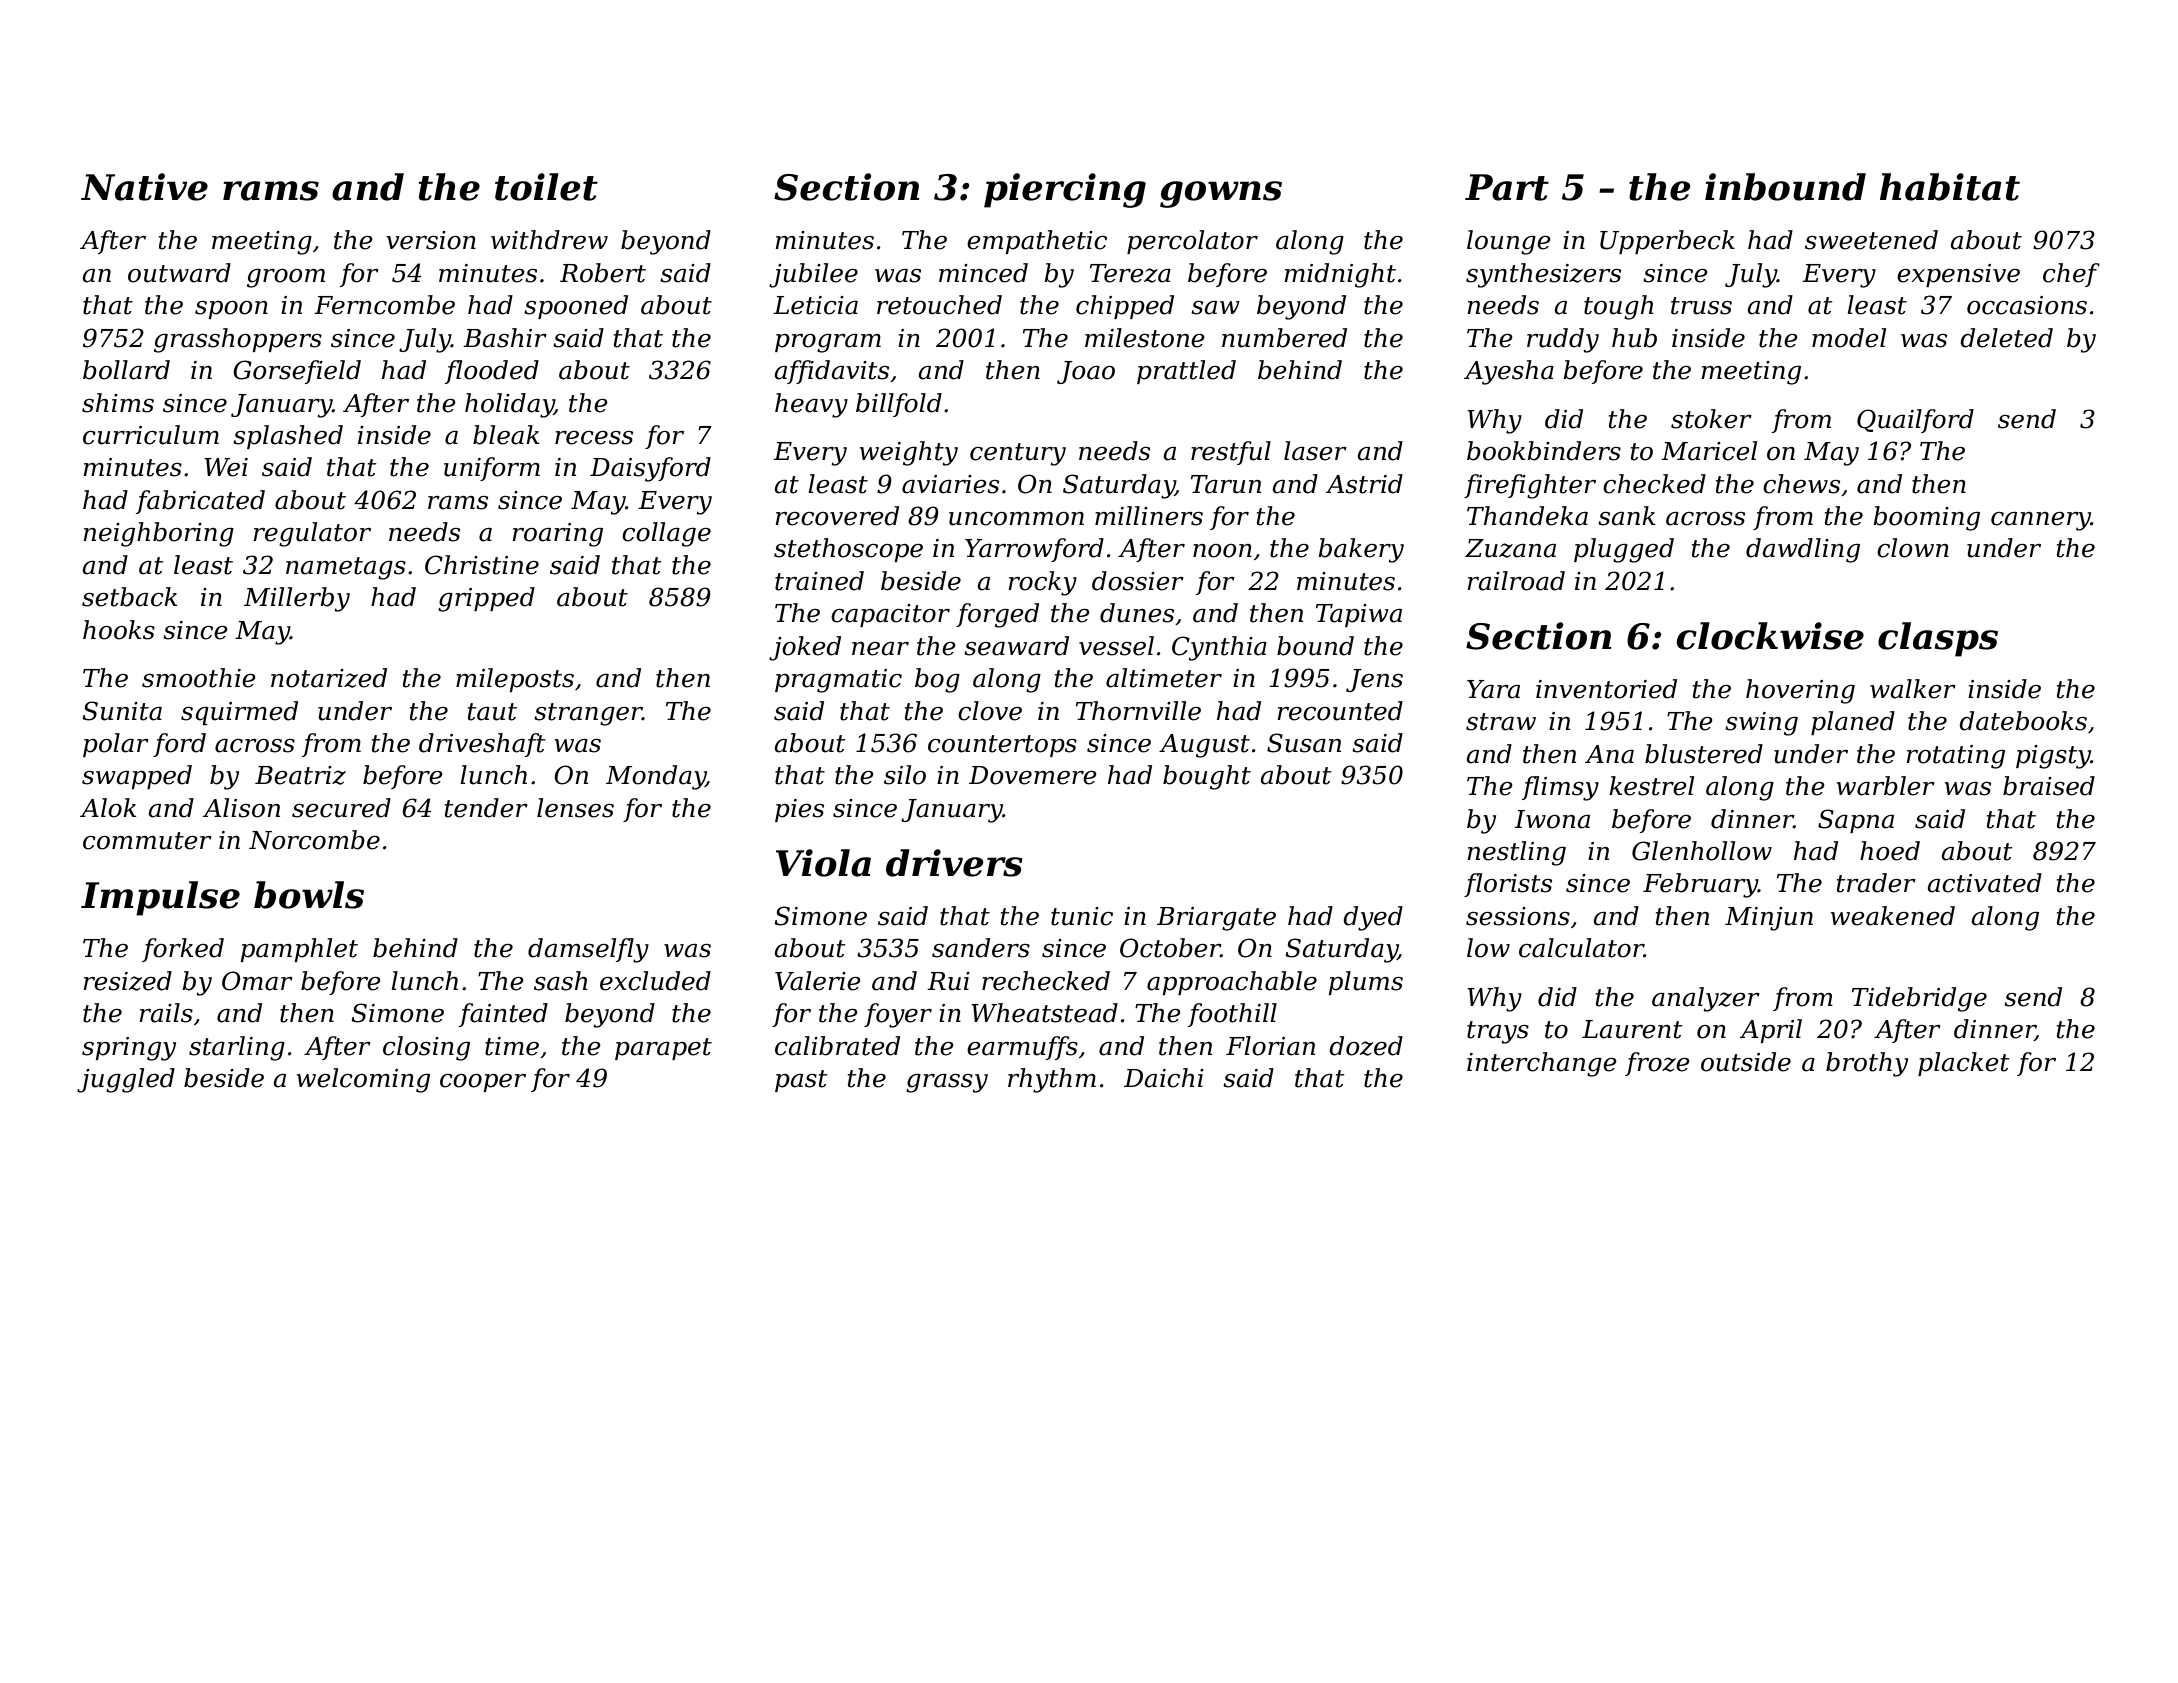  What do you see at coordinates (1509, 372) in the image?
I see `Ayesha` at bounding box center [1509, 372].
